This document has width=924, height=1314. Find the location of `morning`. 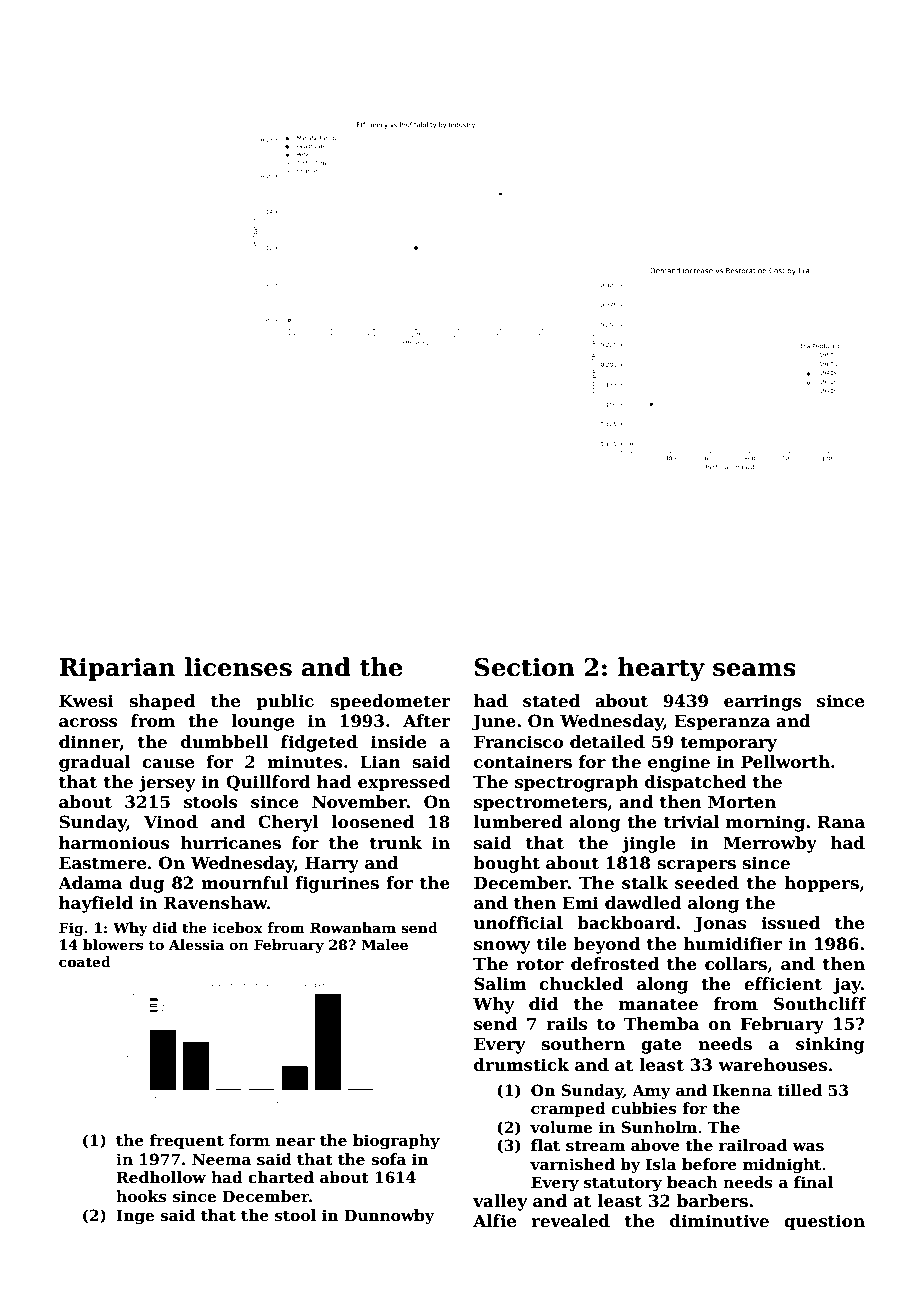

morning is located at coordinates (765, 823).
